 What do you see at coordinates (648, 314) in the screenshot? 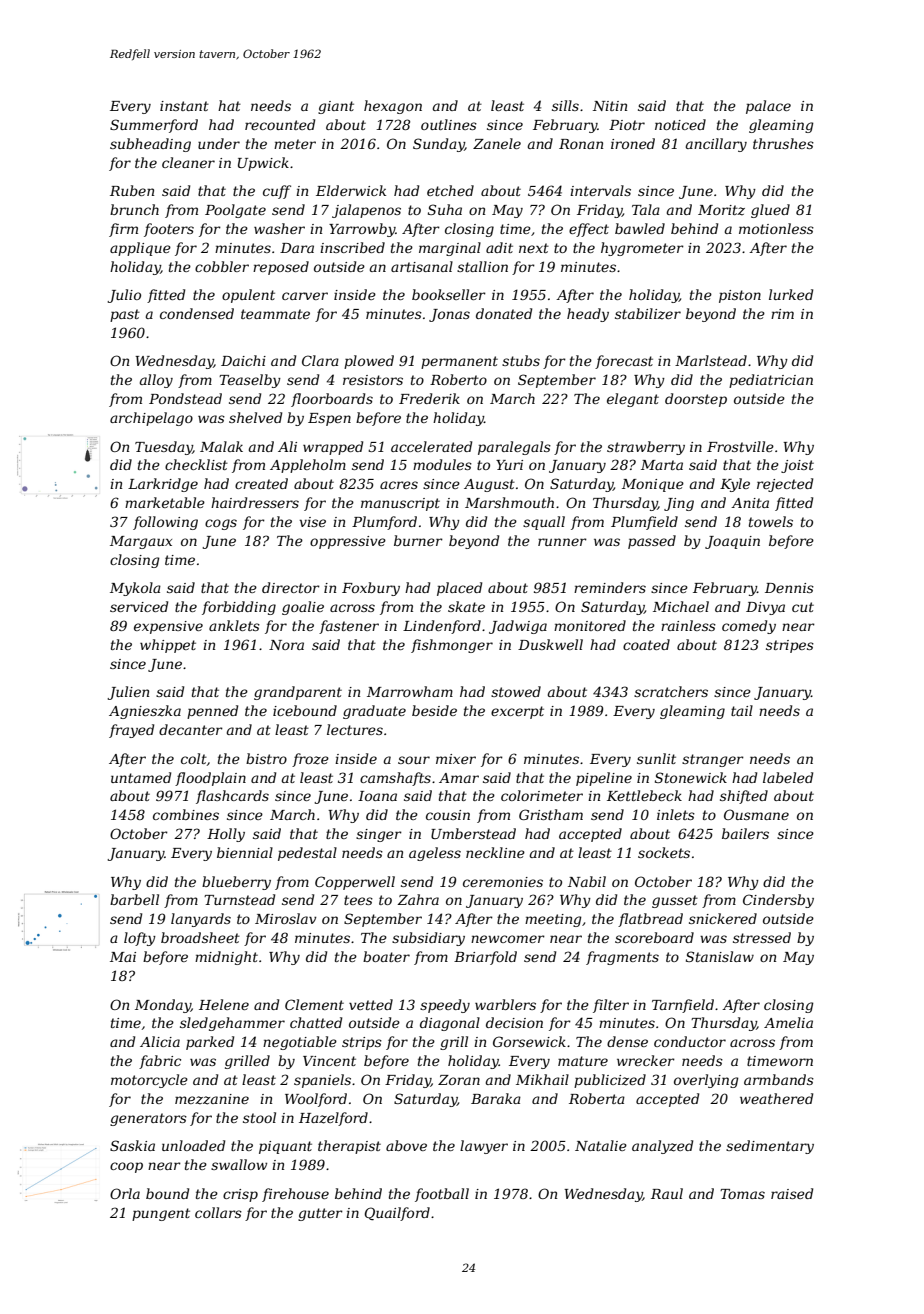
I see `stabilizer` at bounding box center [648, 314].
